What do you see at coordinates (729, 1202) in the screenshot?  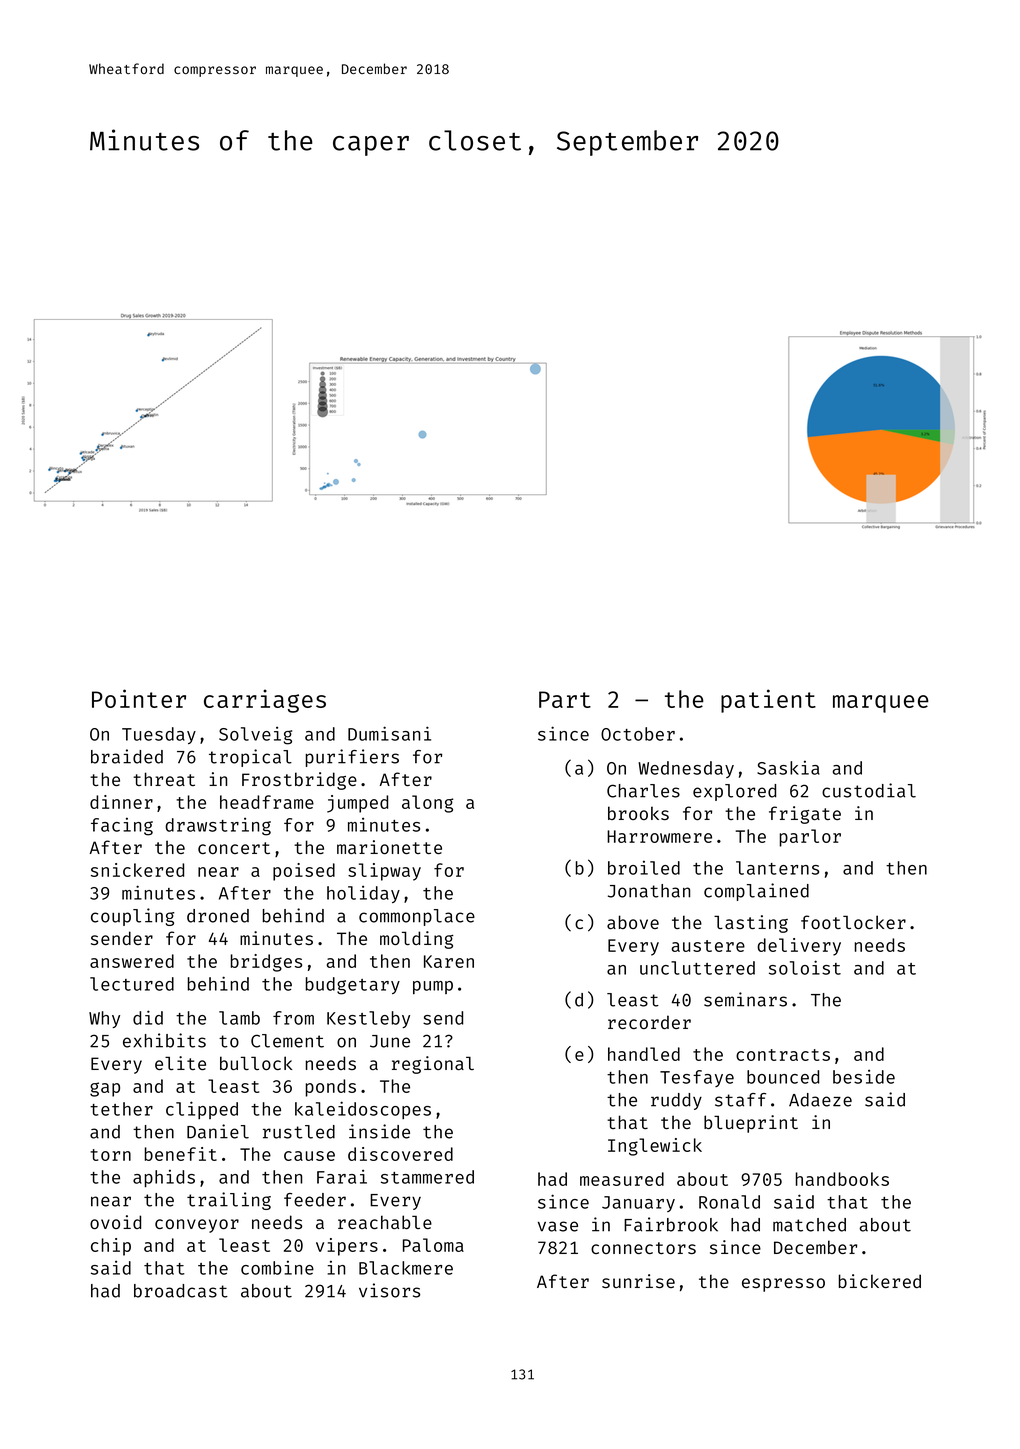 I see `Ronald` at bounding box center [729, 1202].
